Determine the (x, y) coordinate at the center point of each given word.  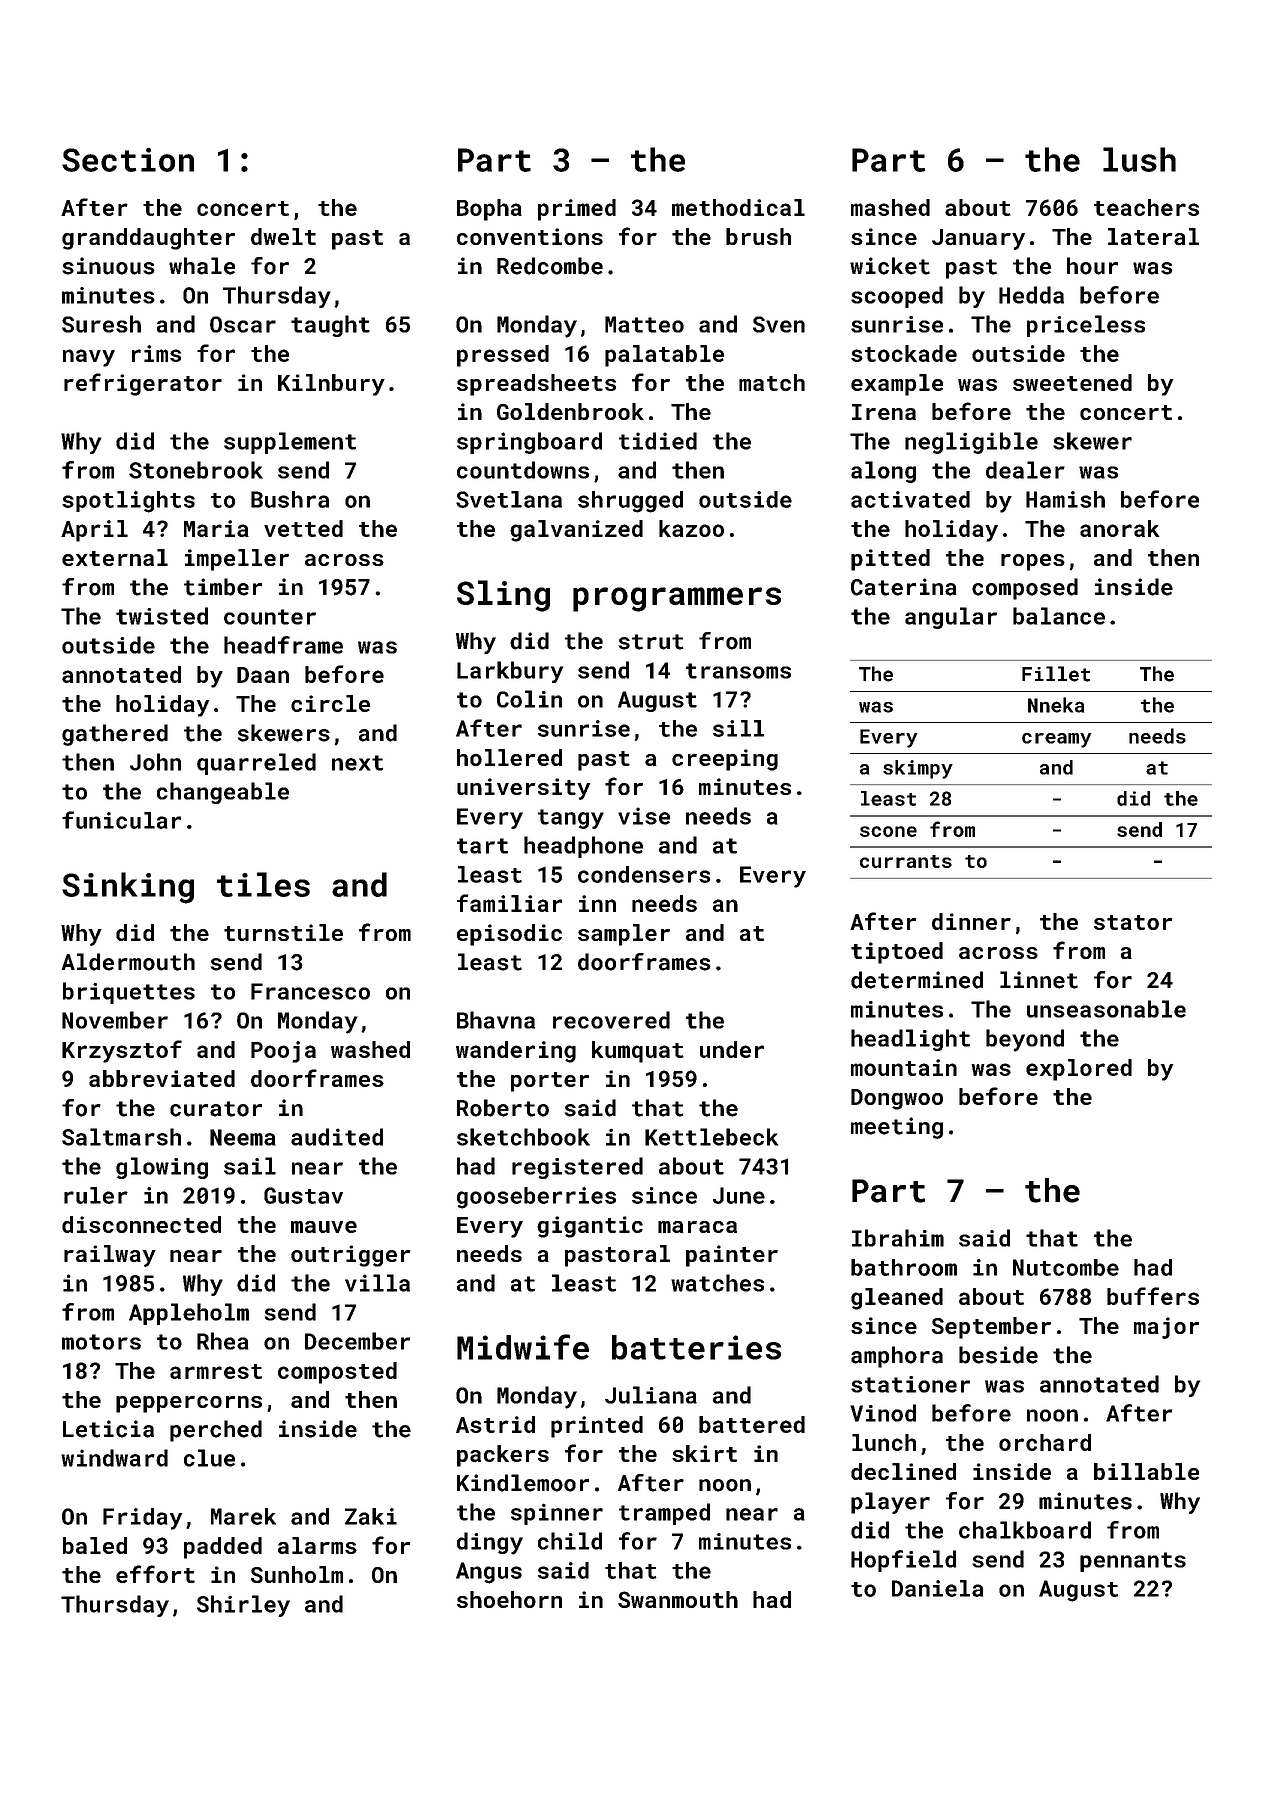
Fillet (1056, 674)
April (94, 531)
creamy (1057, 740)
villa (377, 1283)
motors (101, 1342)
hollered (509, 757)
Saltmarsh (121, 1137)
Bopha (489, 210)
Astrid (495, 1424)
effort (155, 1574)
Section (128, 160)
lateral (1153, 236)
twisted (162, 616)
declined (903, 1471)
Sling (503, 596)
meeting (897, 1128)
